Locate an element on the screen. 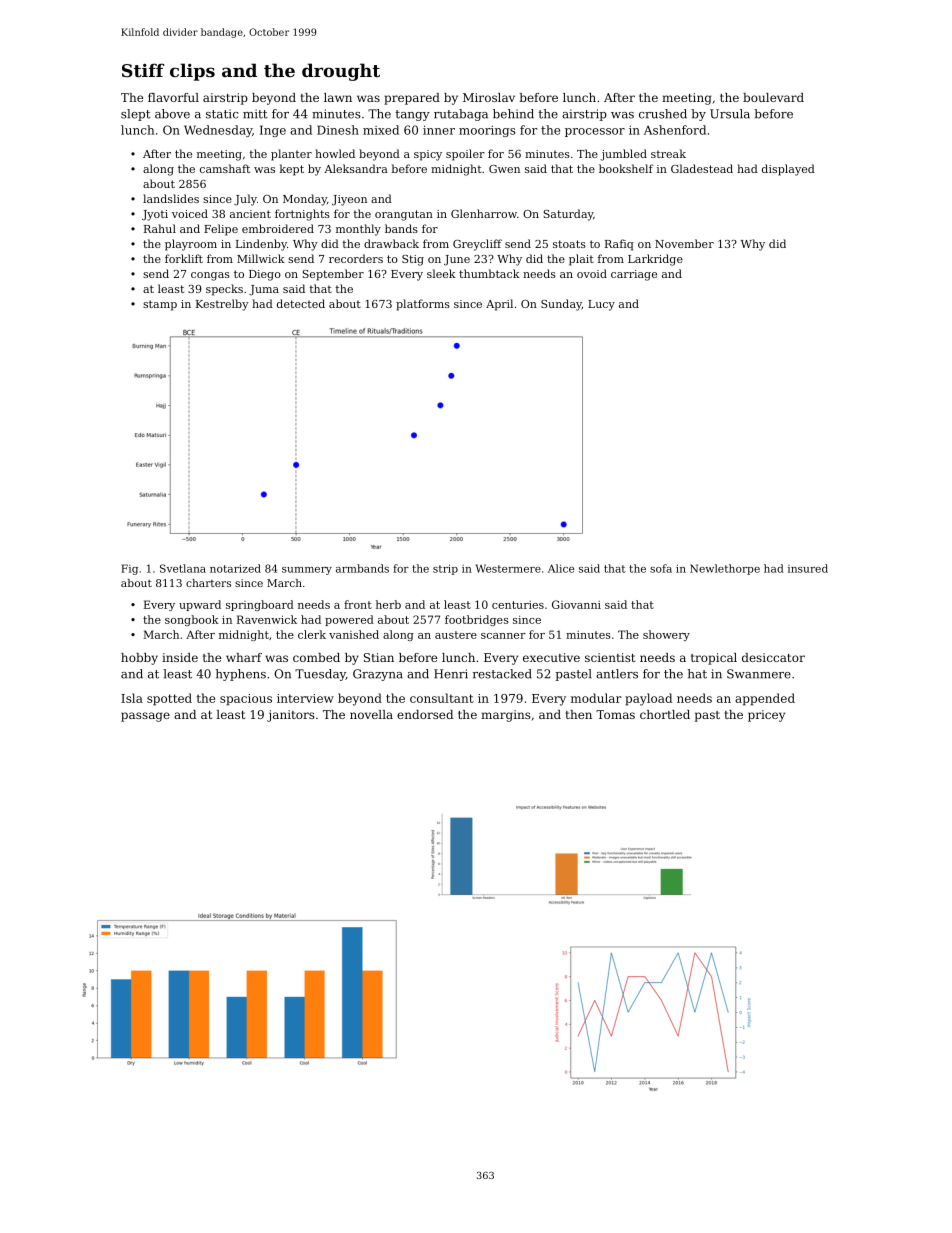  boulevard is located at coordinates (773, 97).
